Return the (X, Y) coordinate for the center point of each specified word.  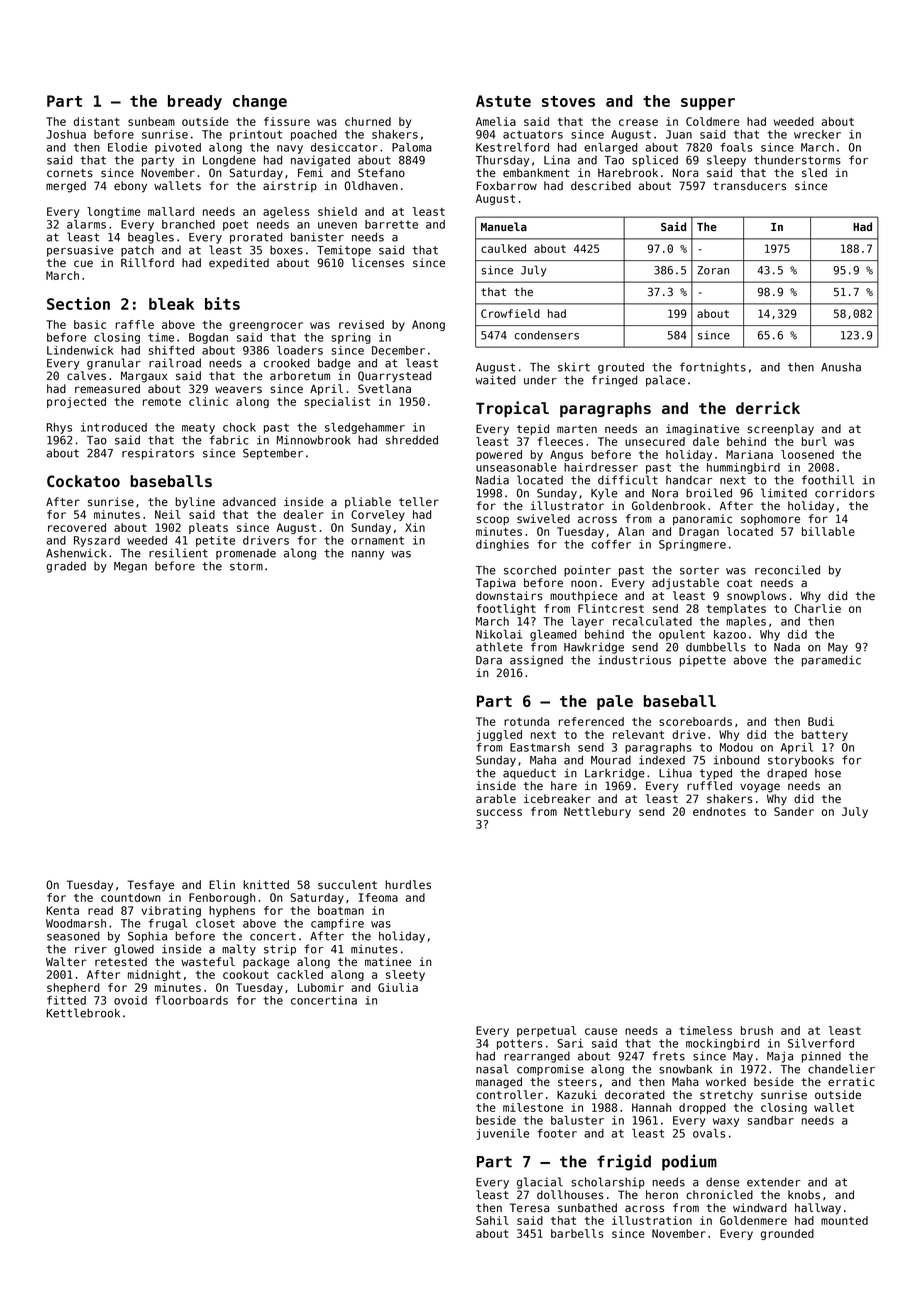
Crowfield (510, 313)
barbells (577, 1233)
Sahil (492, 1220)
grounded (787, 1234)
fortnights (713, 368)
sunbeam (151, 121)
